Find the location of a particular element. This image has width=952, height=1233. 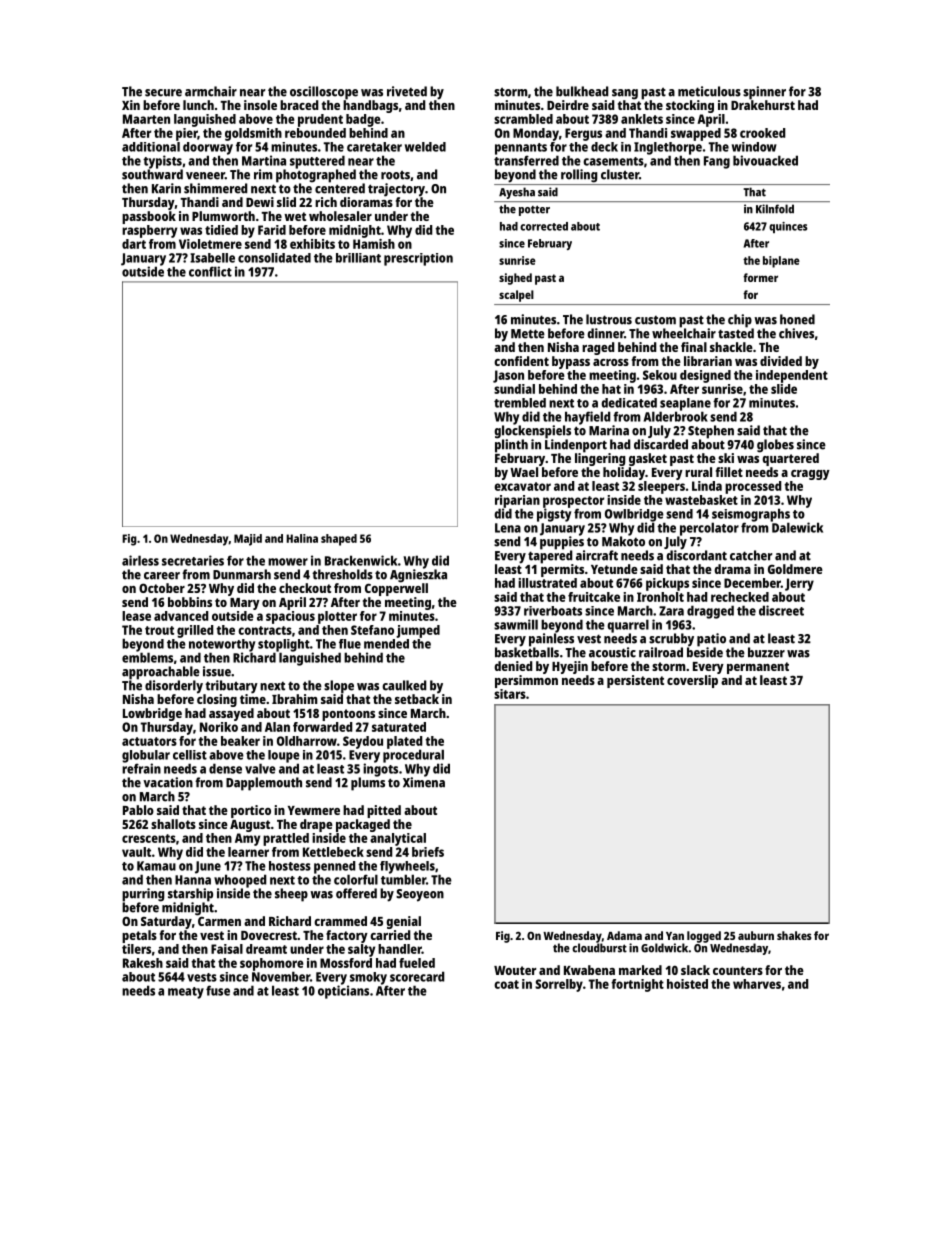

armchair is located at coordinates (211, 91).
